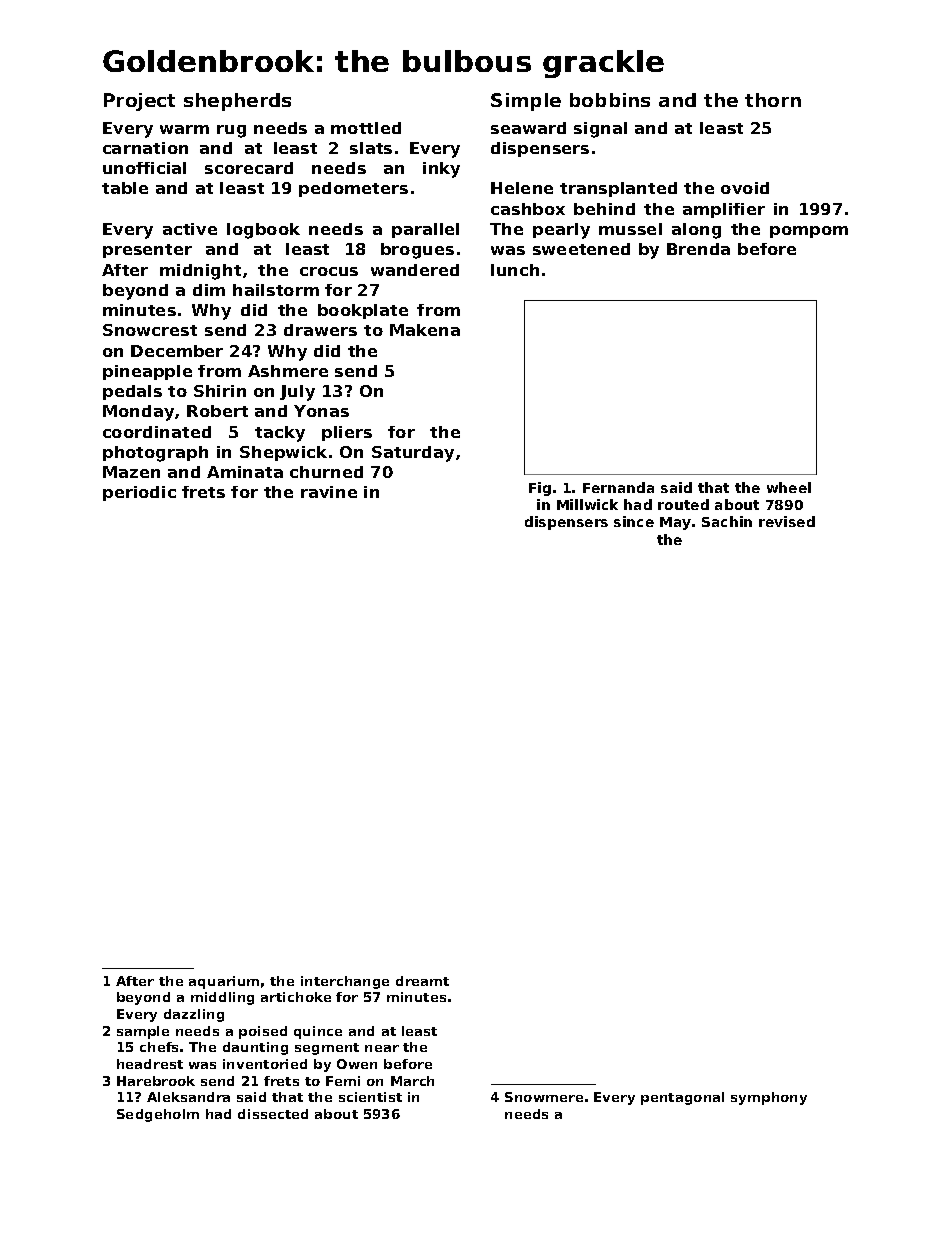 The height and width of the image is (1233, 952). I want to click on ovoid, so click(745, 188).
